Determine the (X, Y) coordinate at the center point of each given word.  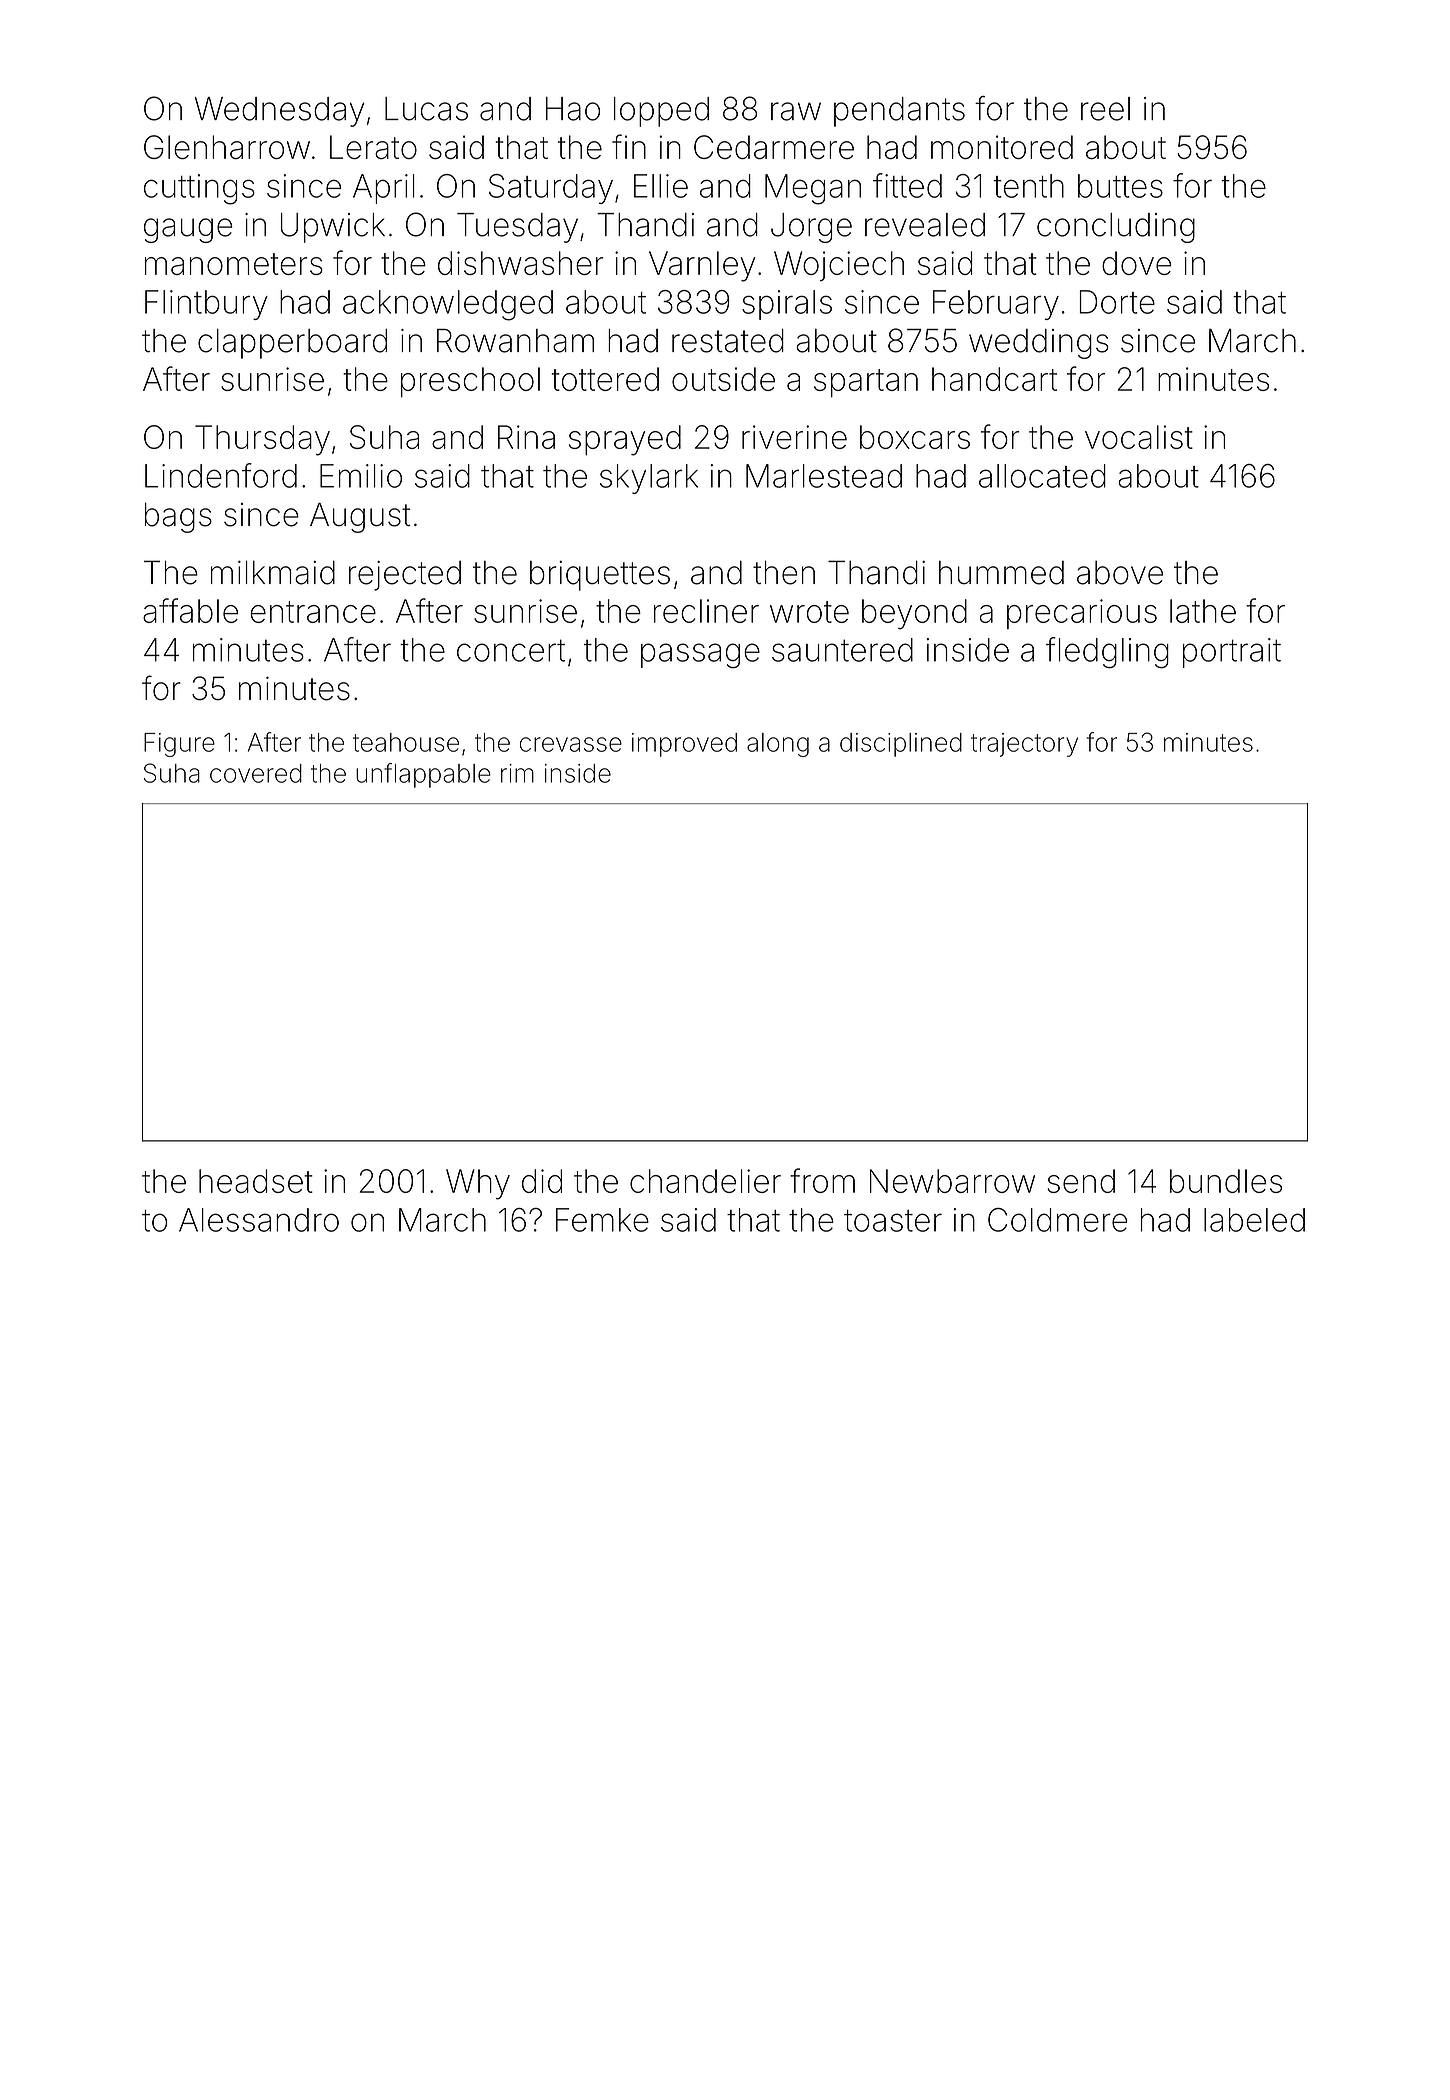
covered (256, 773)
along (778, 745)
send (1081, 1181)
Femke (602, 1220)
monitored (1002, 147)
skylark (649, 479)
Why (478, 1184)
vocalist (1139, 437)
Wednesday (279, 112)
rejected (405, 576)
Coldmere (1057, 1220)
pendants (899, 112)
